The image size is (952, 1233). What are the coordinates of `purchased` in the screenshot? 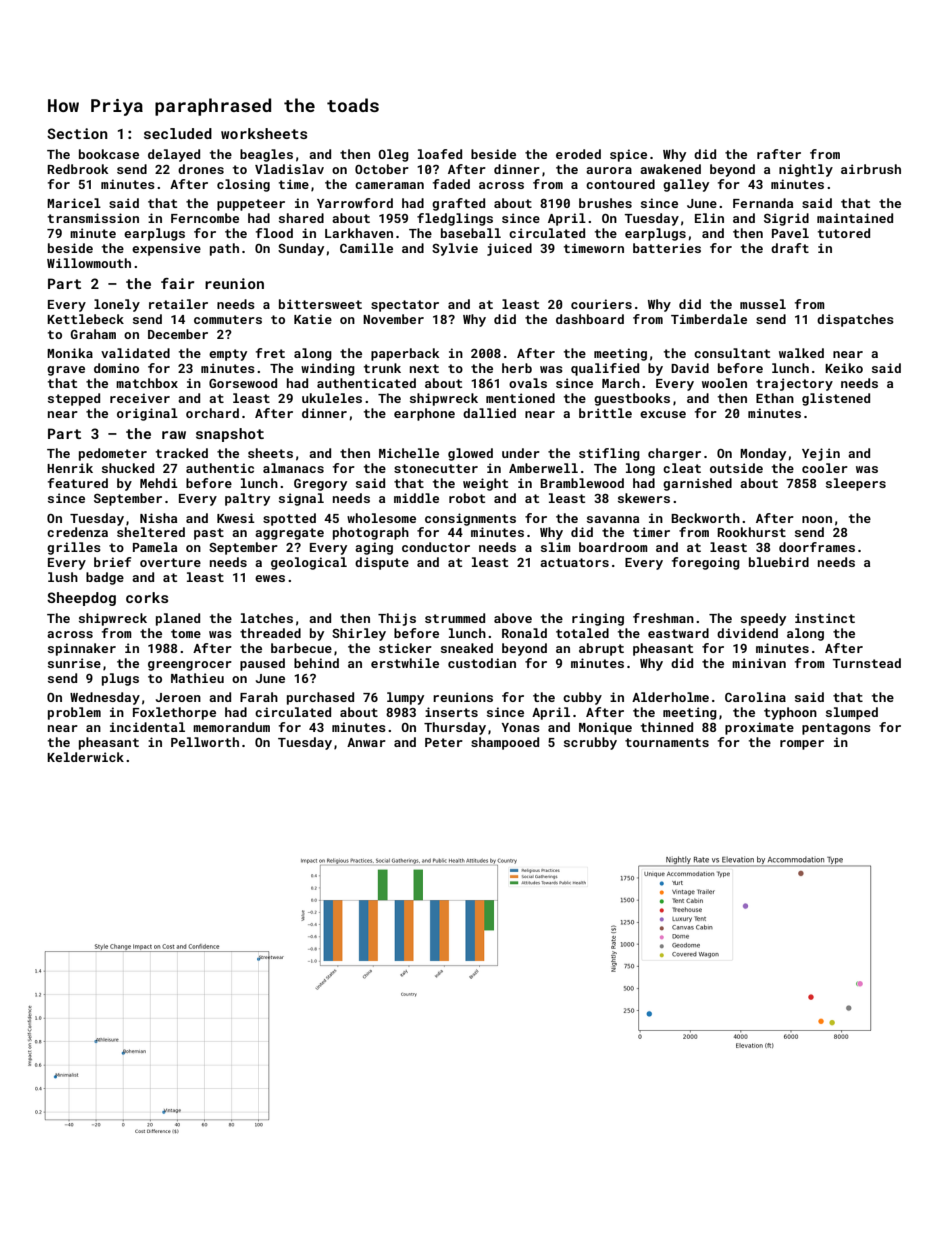 It's located at (320, 698).
